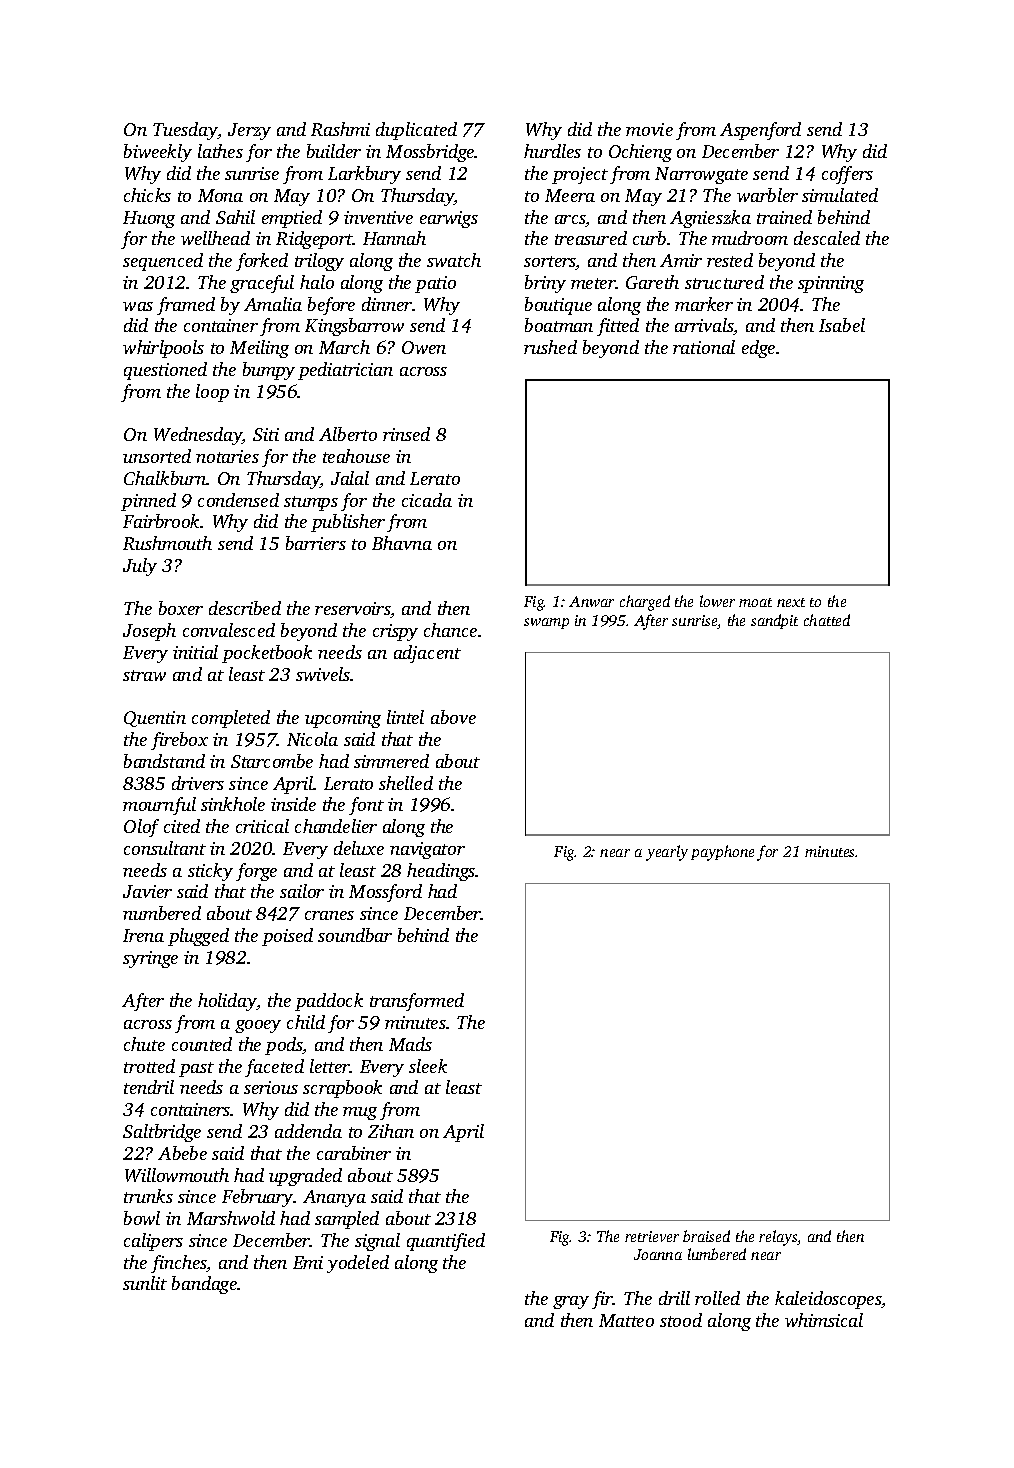 The height and width of the screenshot is (1468, 1014). What do you see at coordinates (159, 806) in the screenshot?
I see `mournful` at bounding box center [159, 806].
